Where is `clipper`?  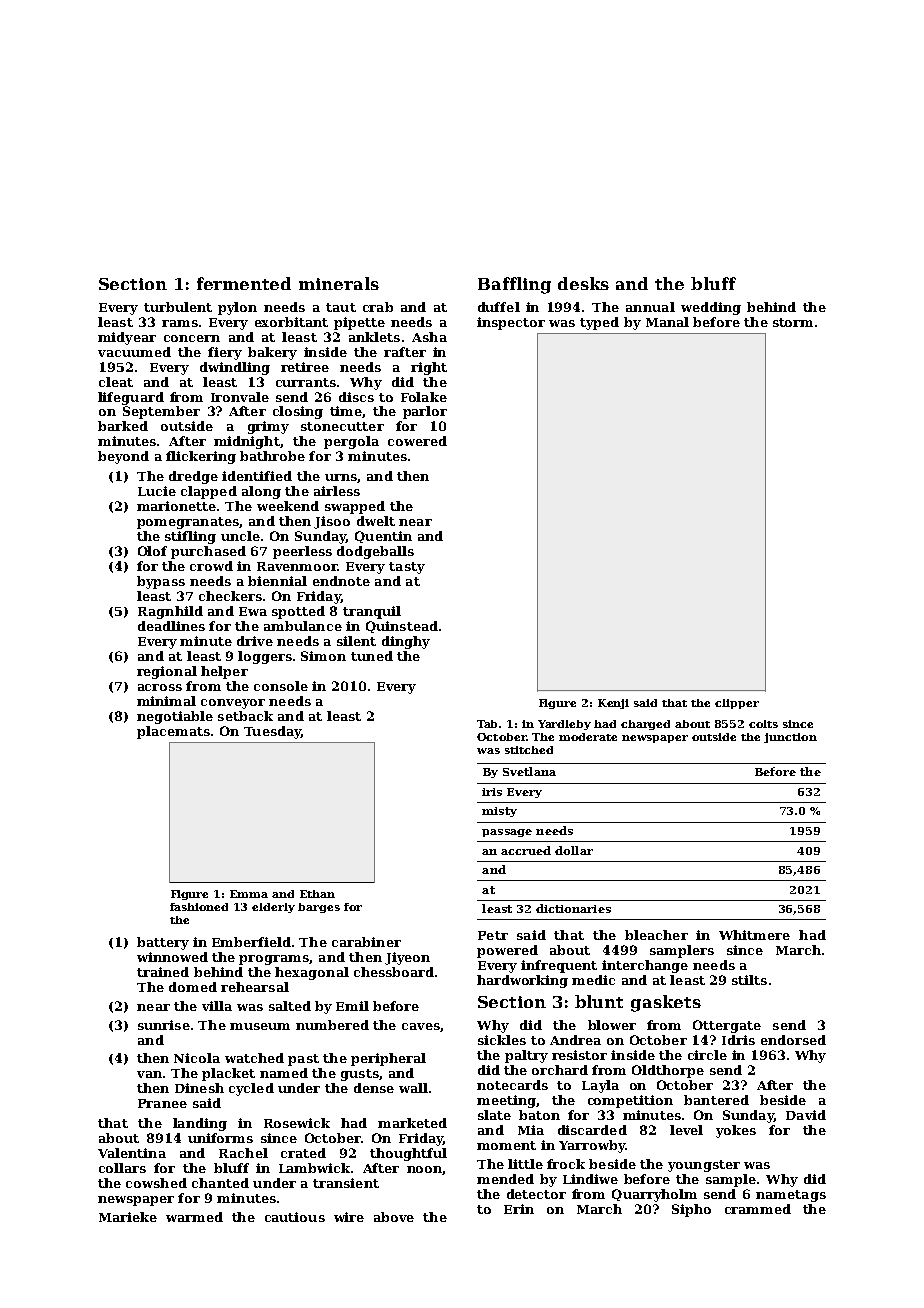 clipper is located at coordinates (737, 704).
